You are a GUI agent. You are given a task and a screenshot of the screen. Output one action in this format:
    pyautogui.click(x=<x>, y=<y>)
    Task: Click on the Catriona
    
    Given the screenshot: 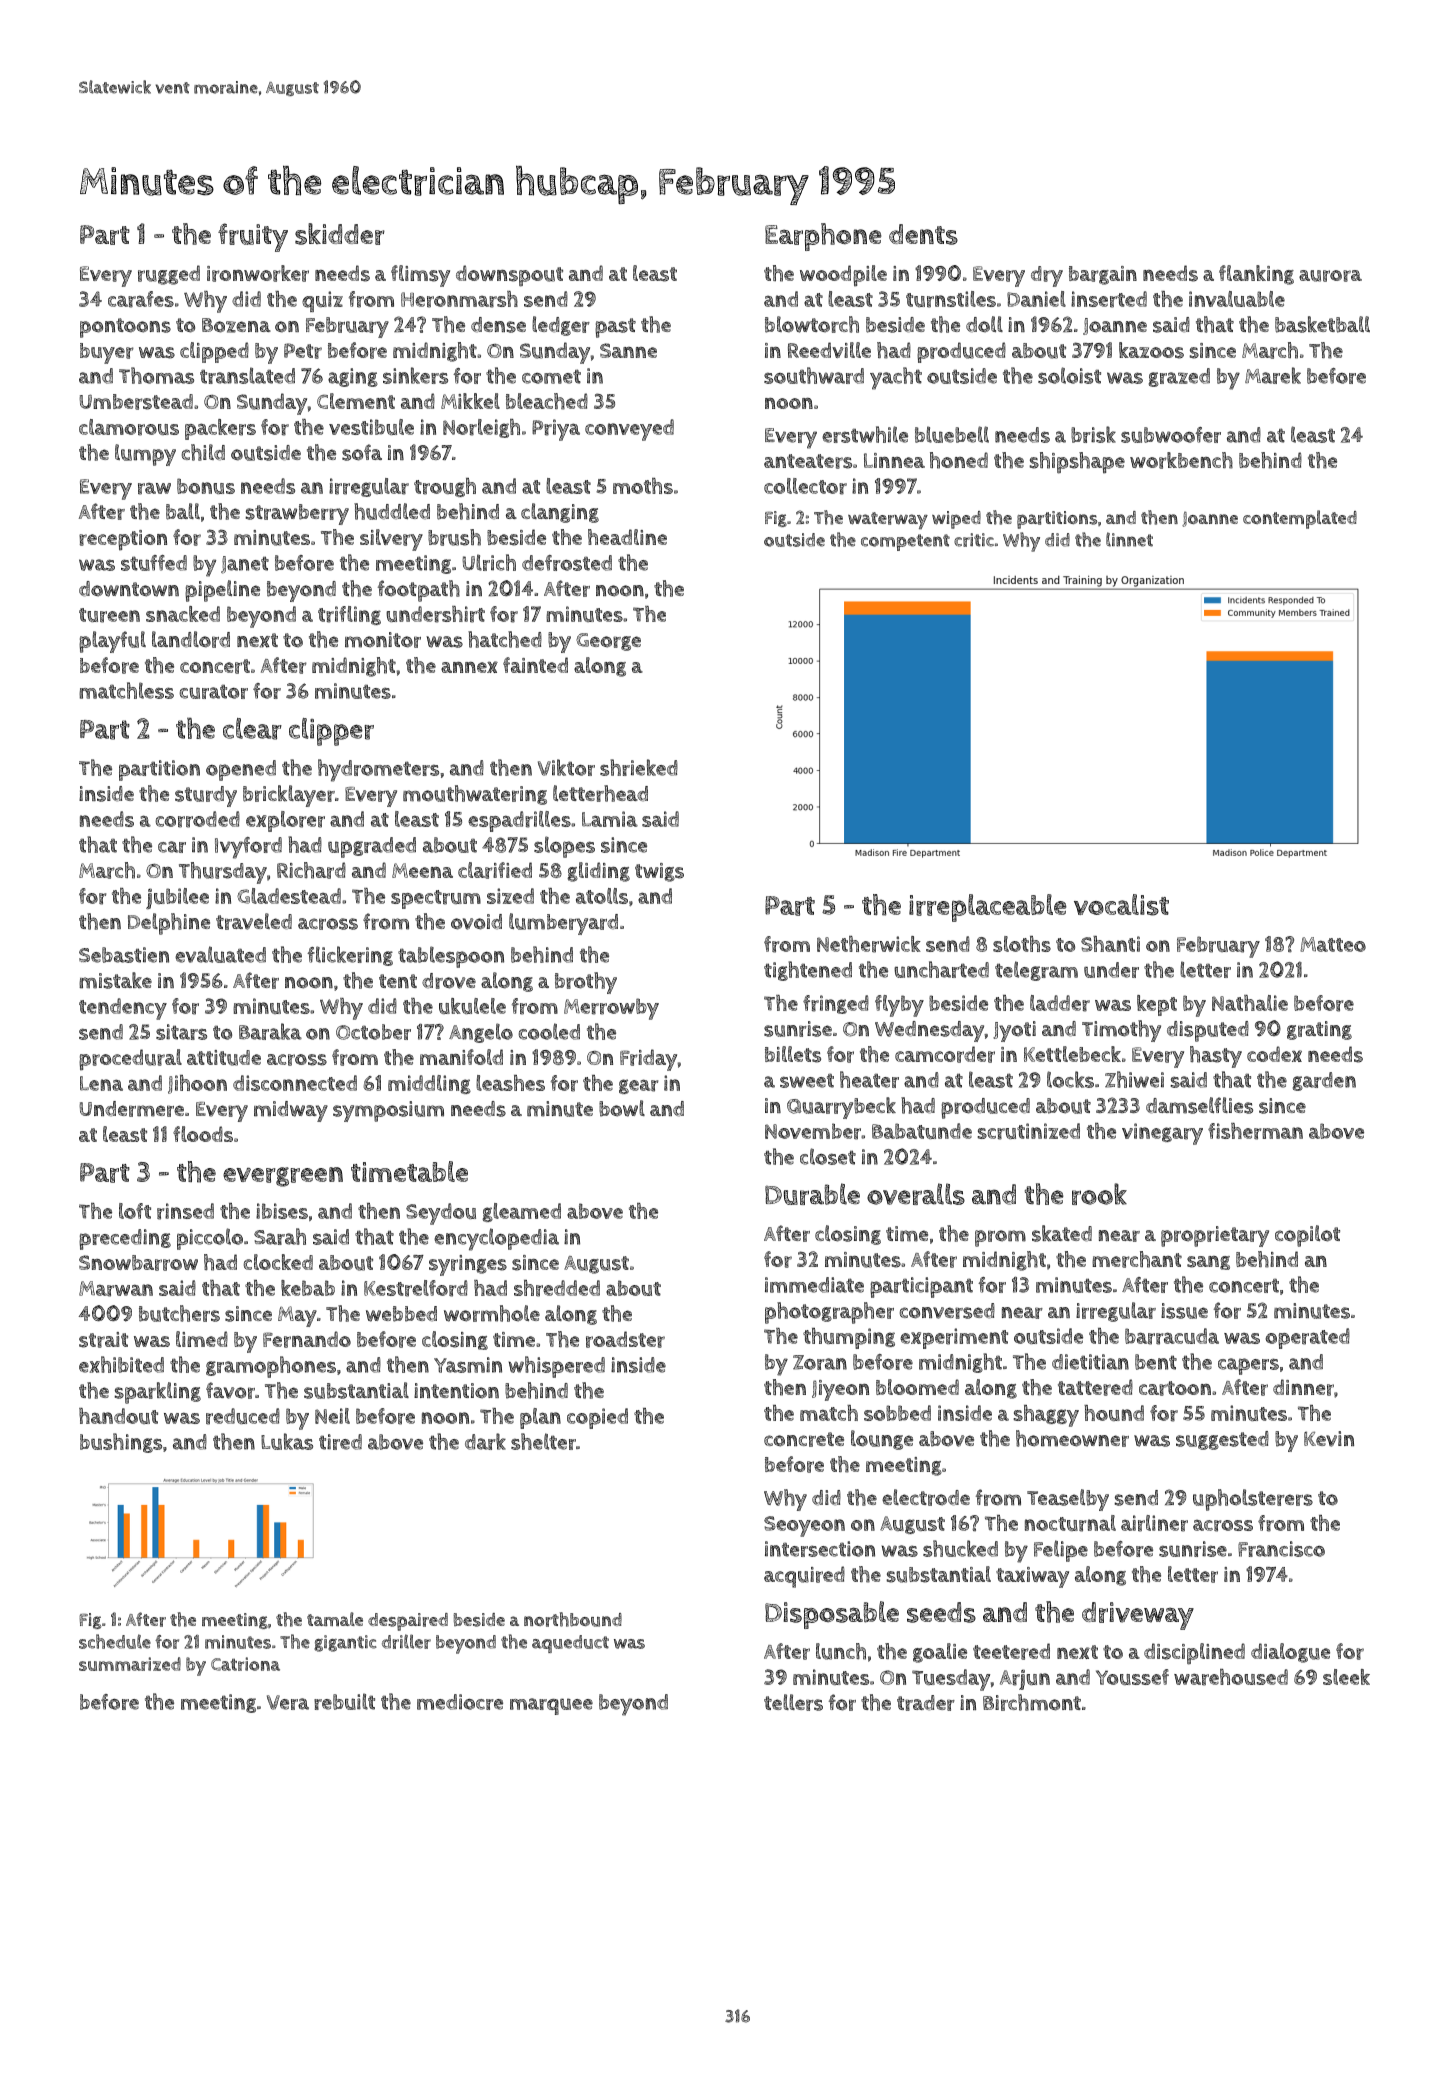 What is the action you would take?
    pyautogui.click(x=245, y=1664)
